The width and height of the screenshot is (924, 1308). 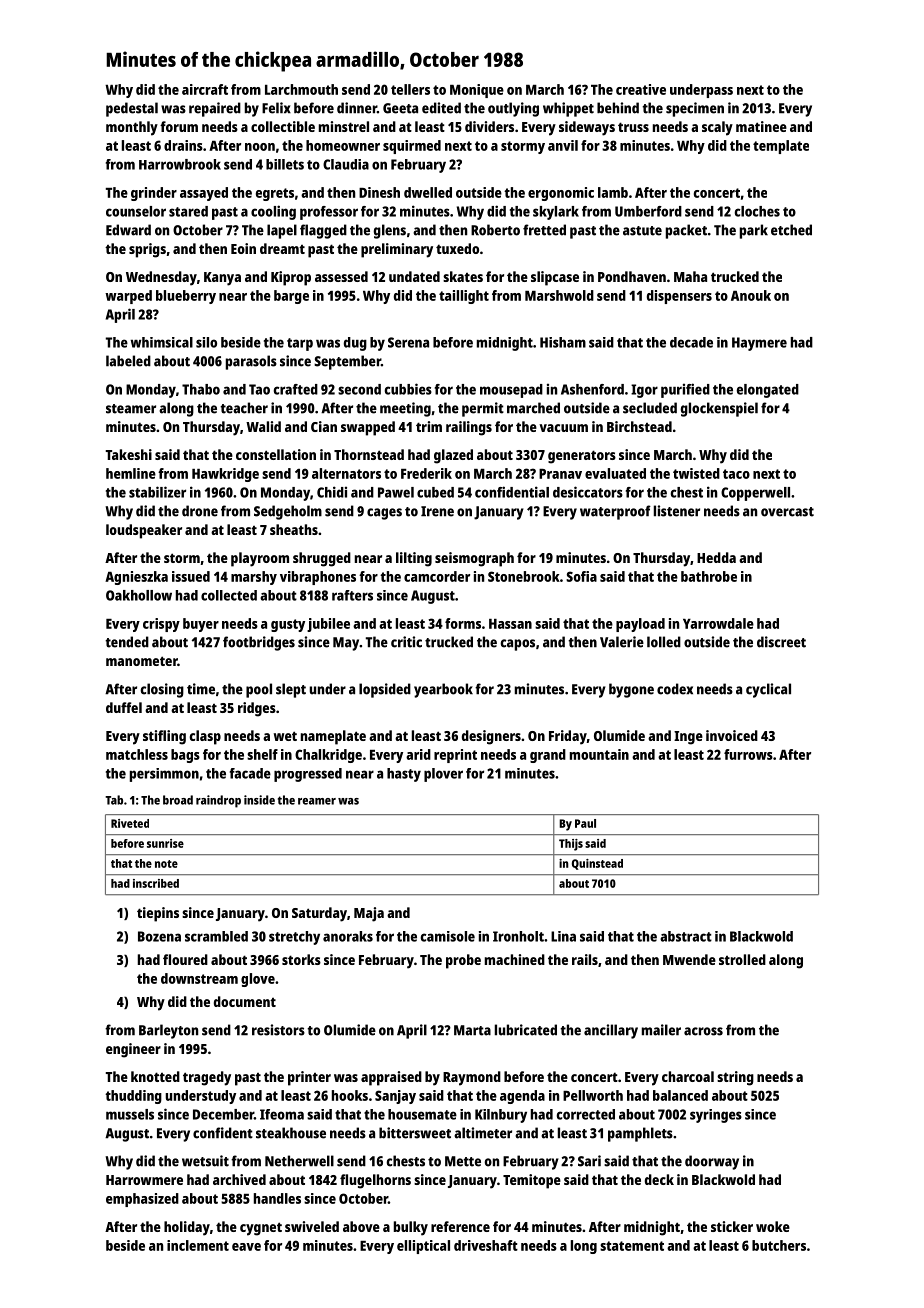 I want to click on flugelhorns, so click(x=375, y=1181).
